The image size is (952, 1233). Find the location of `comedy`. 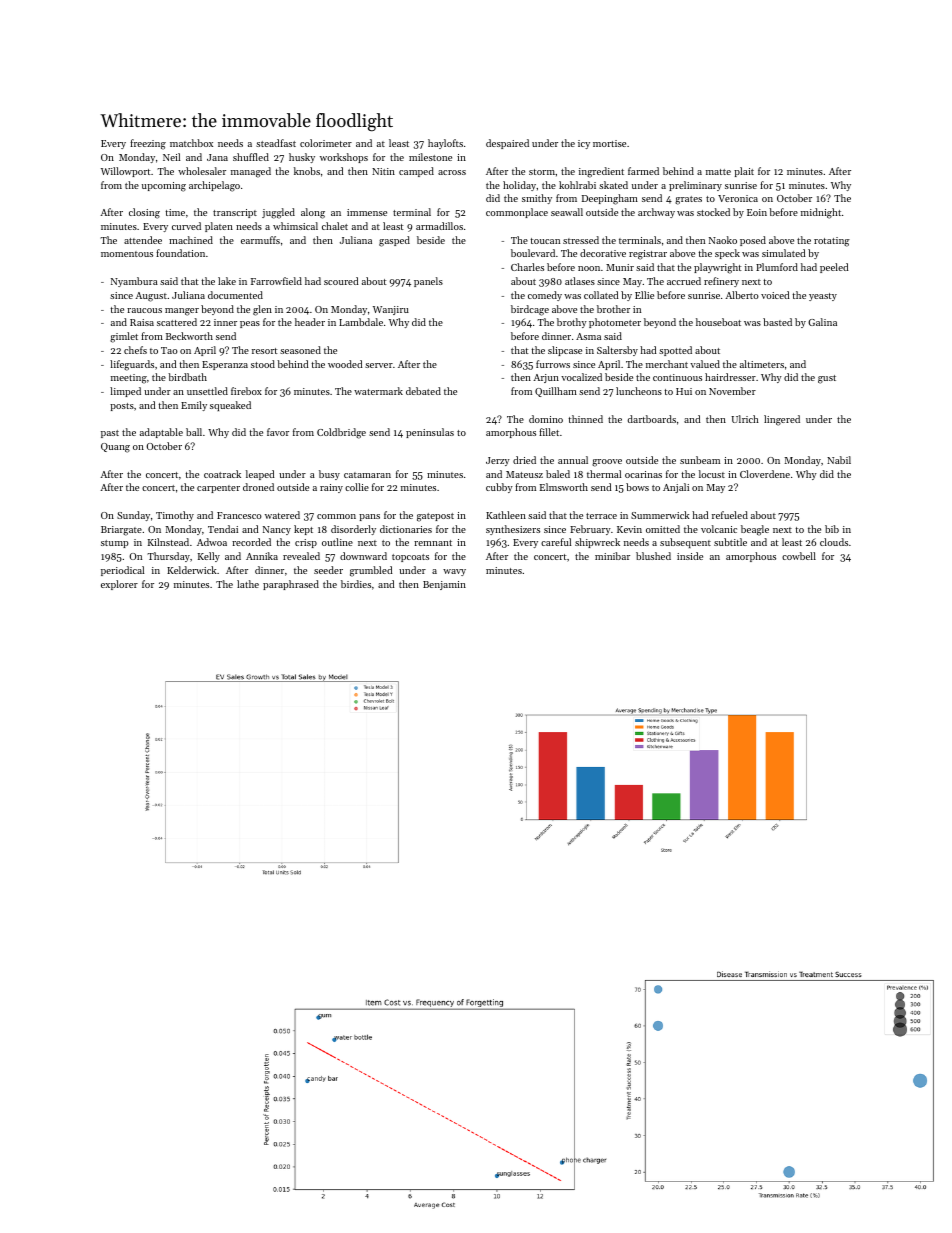

comedy is located at coordinates (545, 296).
